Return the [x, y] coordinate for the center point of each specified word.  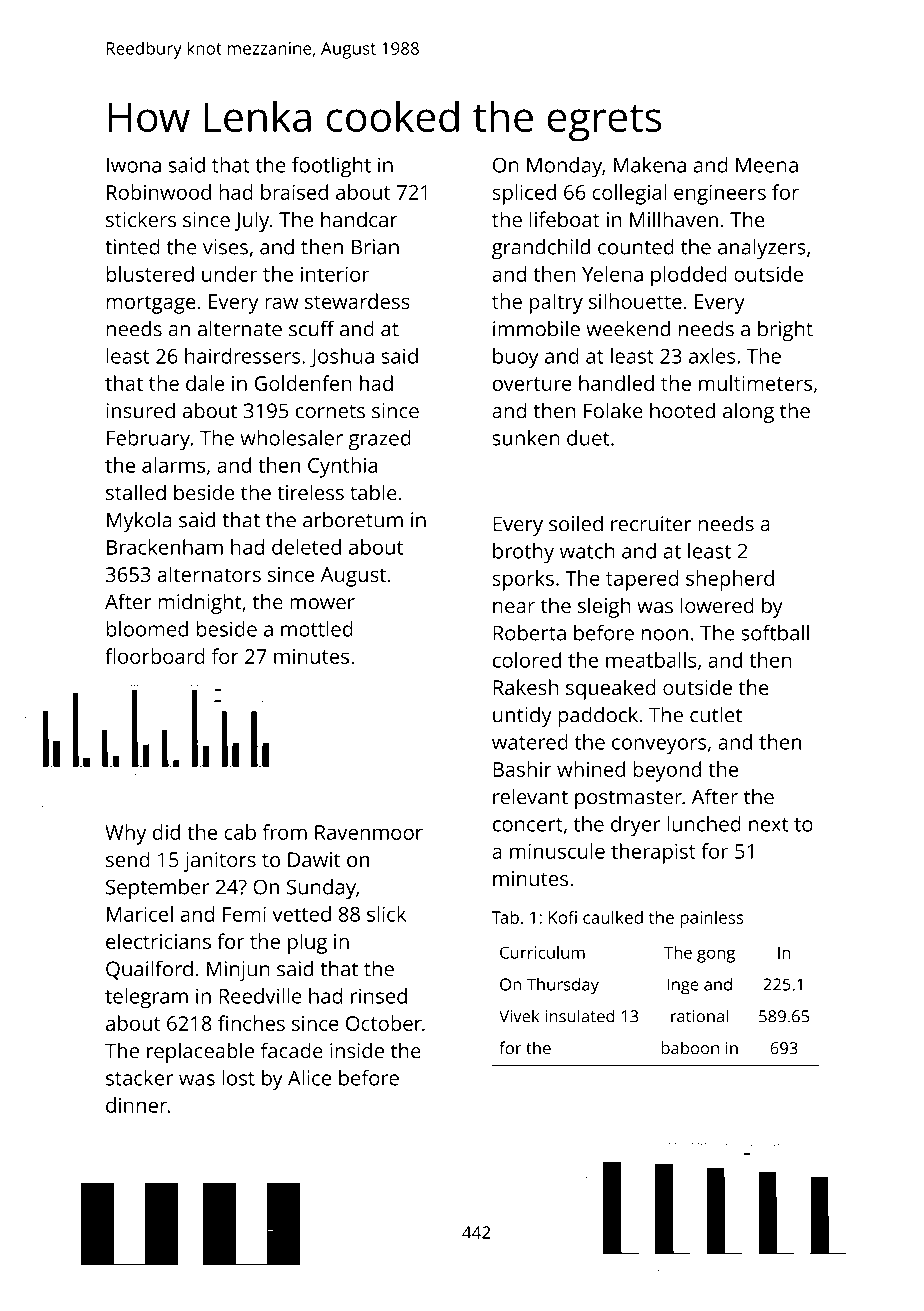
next [769, 825]
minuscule [557, 851]
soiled [576, 523]
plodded [689, 276]
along [748, 412]
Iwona [134, 165]
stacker [139, 1078]
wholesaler [291, 438]
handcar [359, 219]
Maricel [140, 914]
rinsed [379, 996]
